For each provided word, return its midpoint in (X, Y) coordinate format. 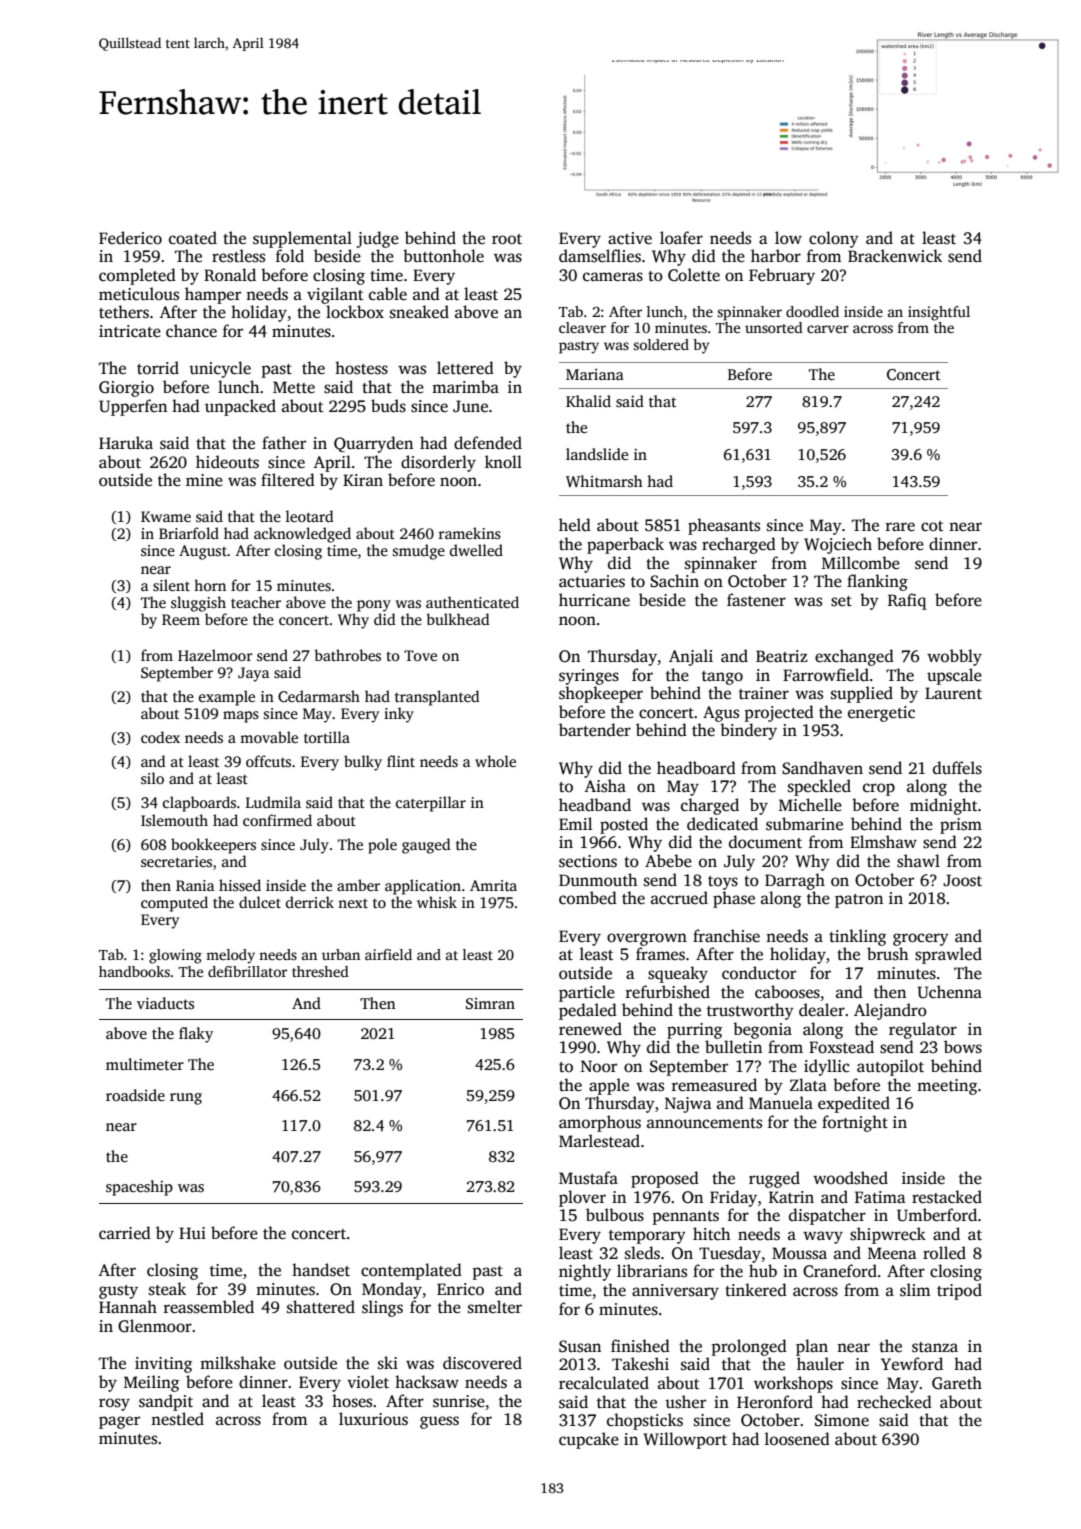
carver (828, 329)
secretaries (176, 861)
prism (961, 826)
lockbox (355, 312)
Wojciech (838, 545)
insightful (939, 313)
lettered (465, 368)
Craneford (840, 1271)
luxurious (373, 1419)
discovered (482, 1363)
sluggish (198, 604)
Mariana (595, 374)
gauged (426, 846)
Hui (192, 1233)
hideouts (227, 462)
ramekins (470, 533)
